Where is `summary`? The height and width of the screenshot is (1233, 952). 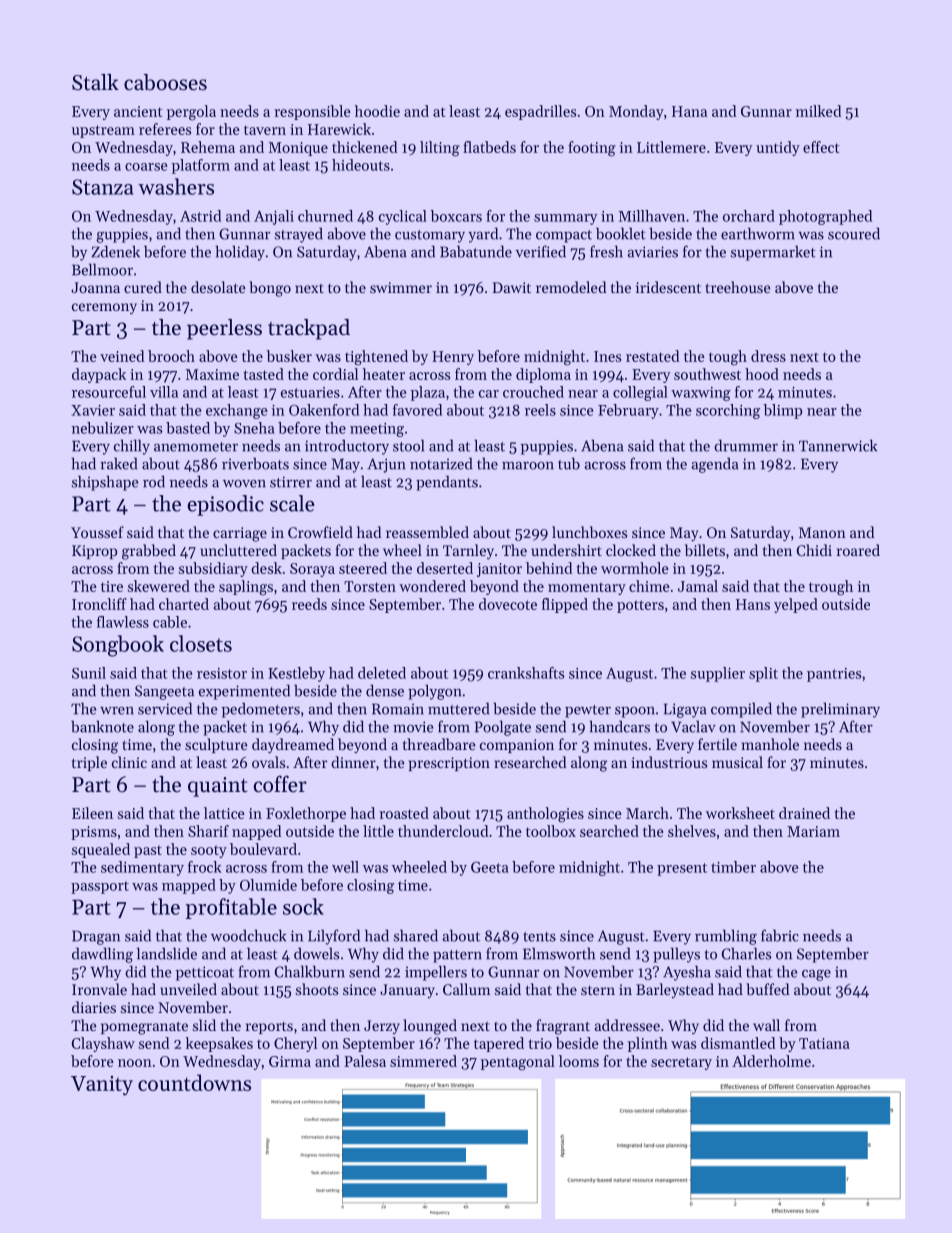 summary is located at coordinates (565, 219).
